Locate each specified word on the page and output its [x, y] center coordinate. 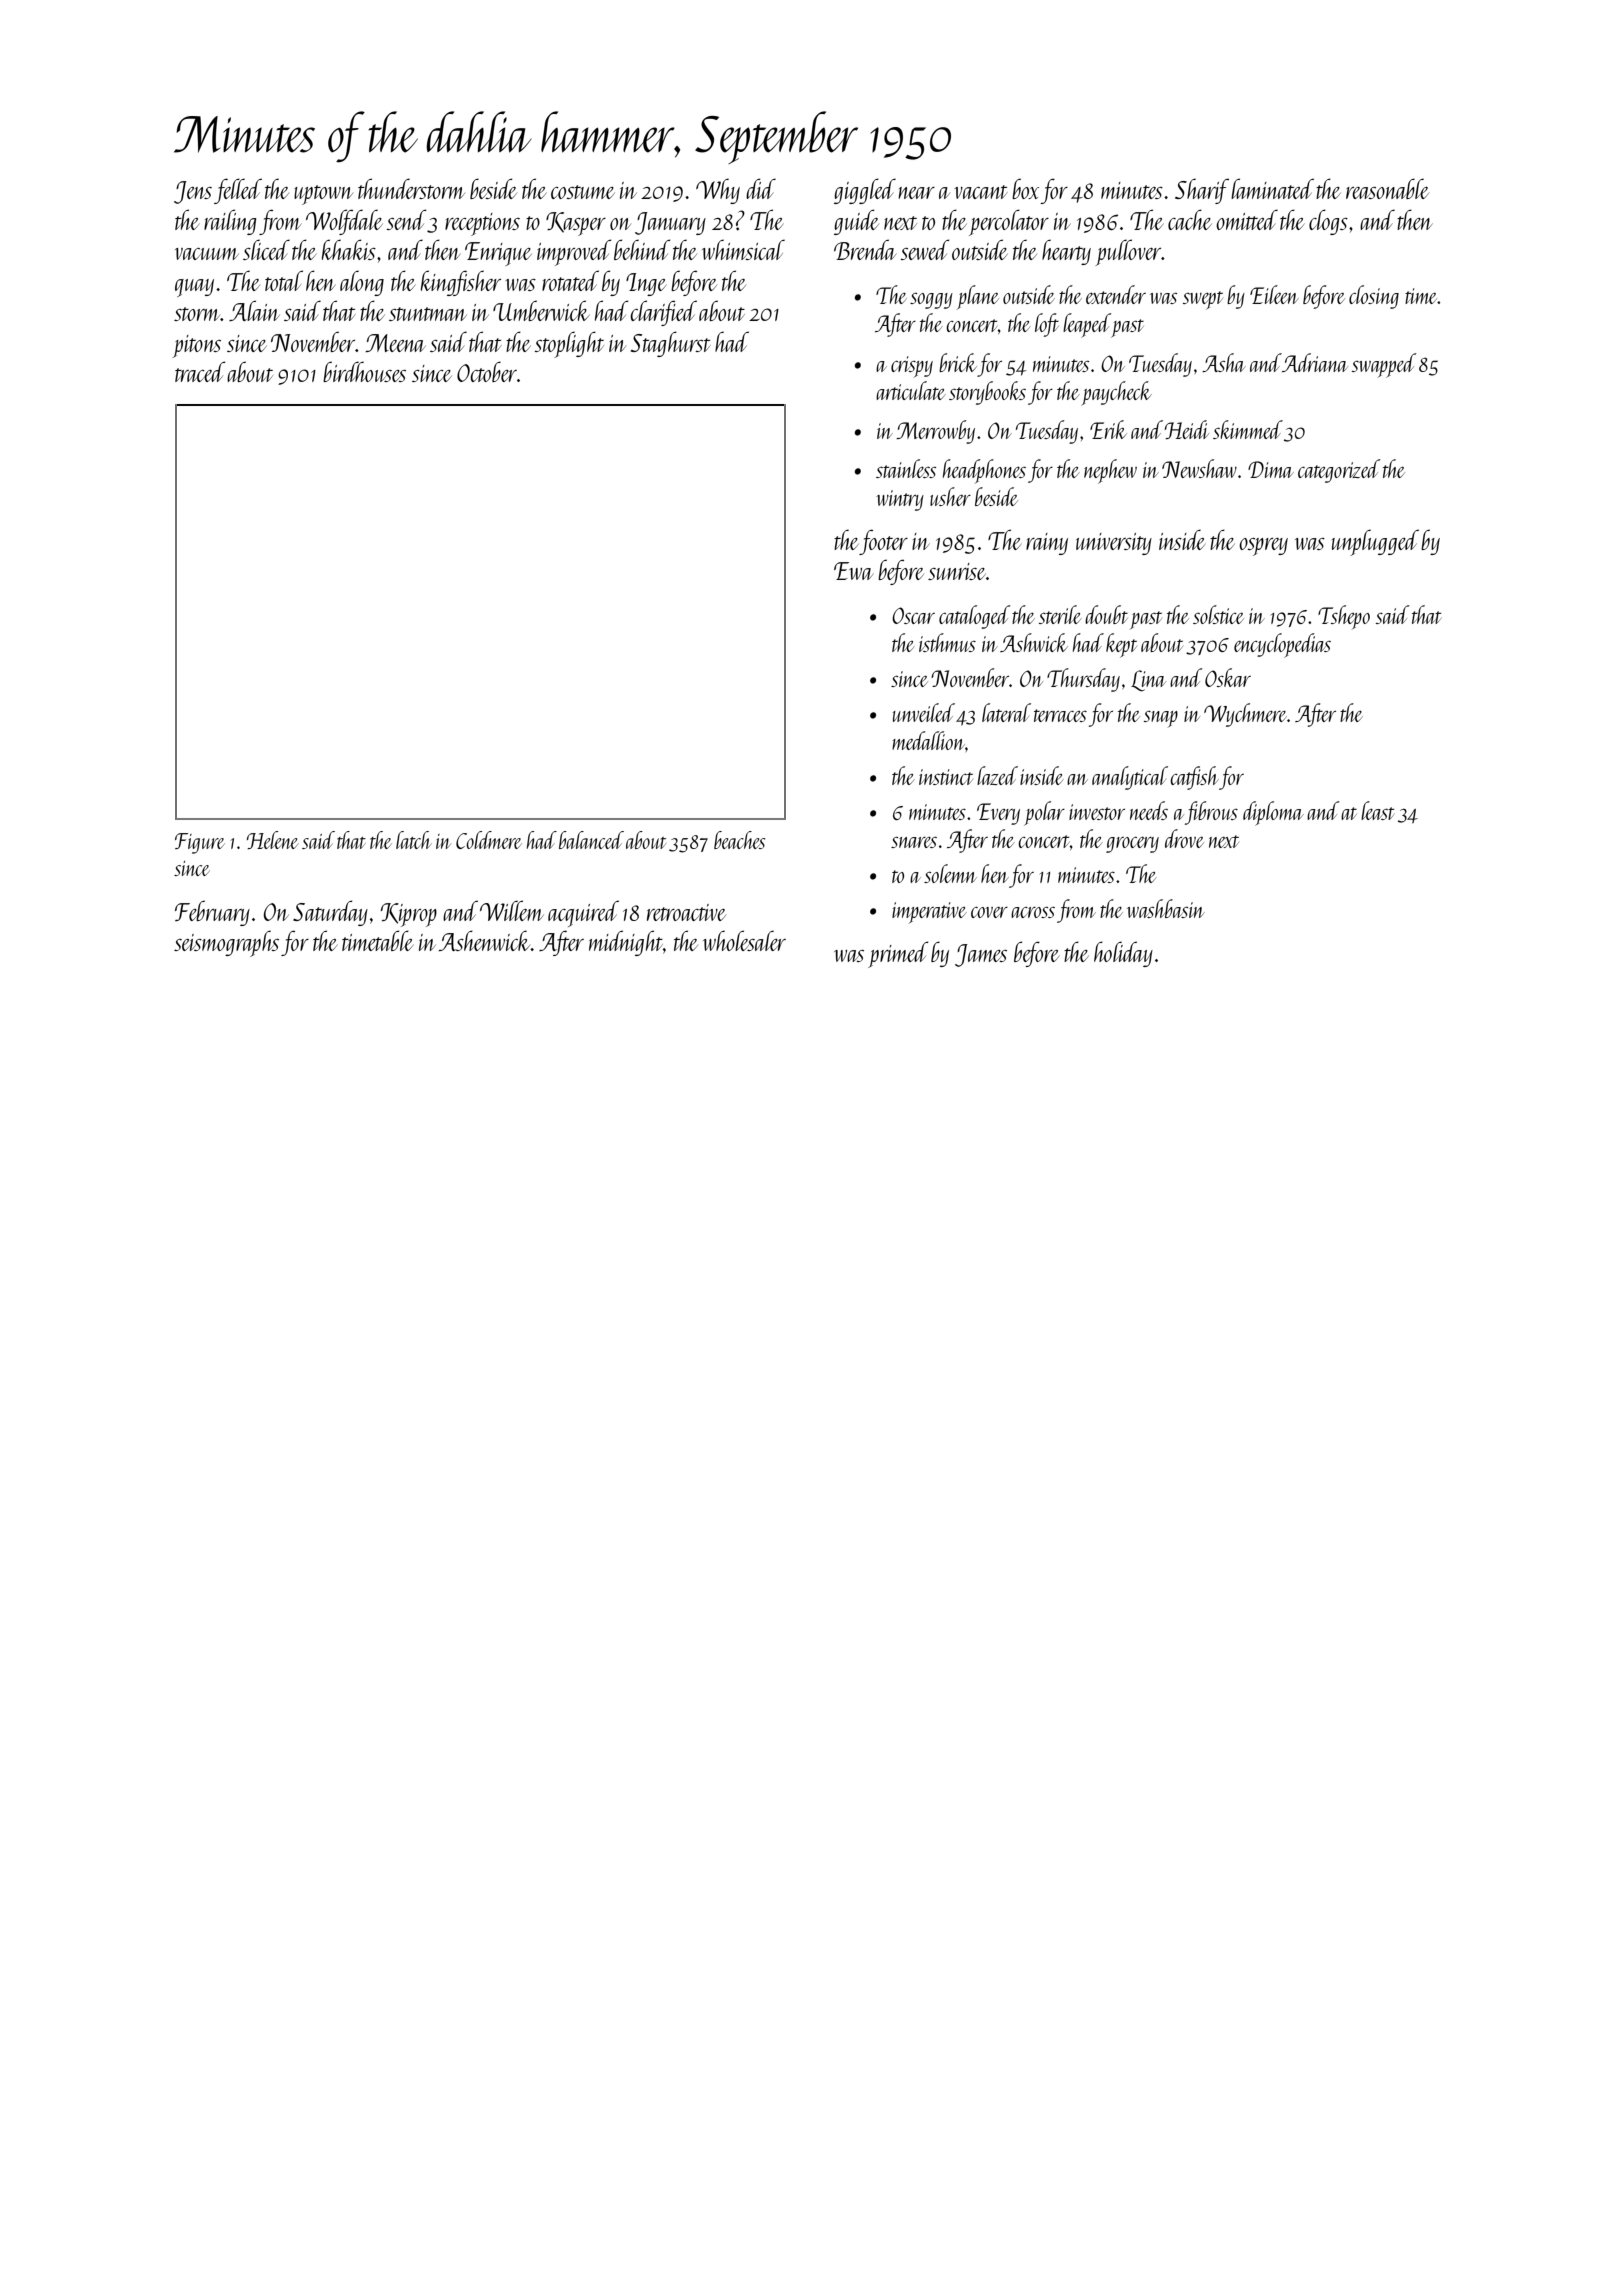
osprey [1263, 547]
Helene [273, 840]
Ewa [853, 571]
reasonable [1387, 188]
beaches [740, 840]
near [916, 193]
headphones [984, 471]
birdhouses [364, 371]
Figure [200, 843]
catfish [1194, 778]
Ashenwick [485, 940]
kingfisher [460, 283]
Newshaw [1199, 468]
